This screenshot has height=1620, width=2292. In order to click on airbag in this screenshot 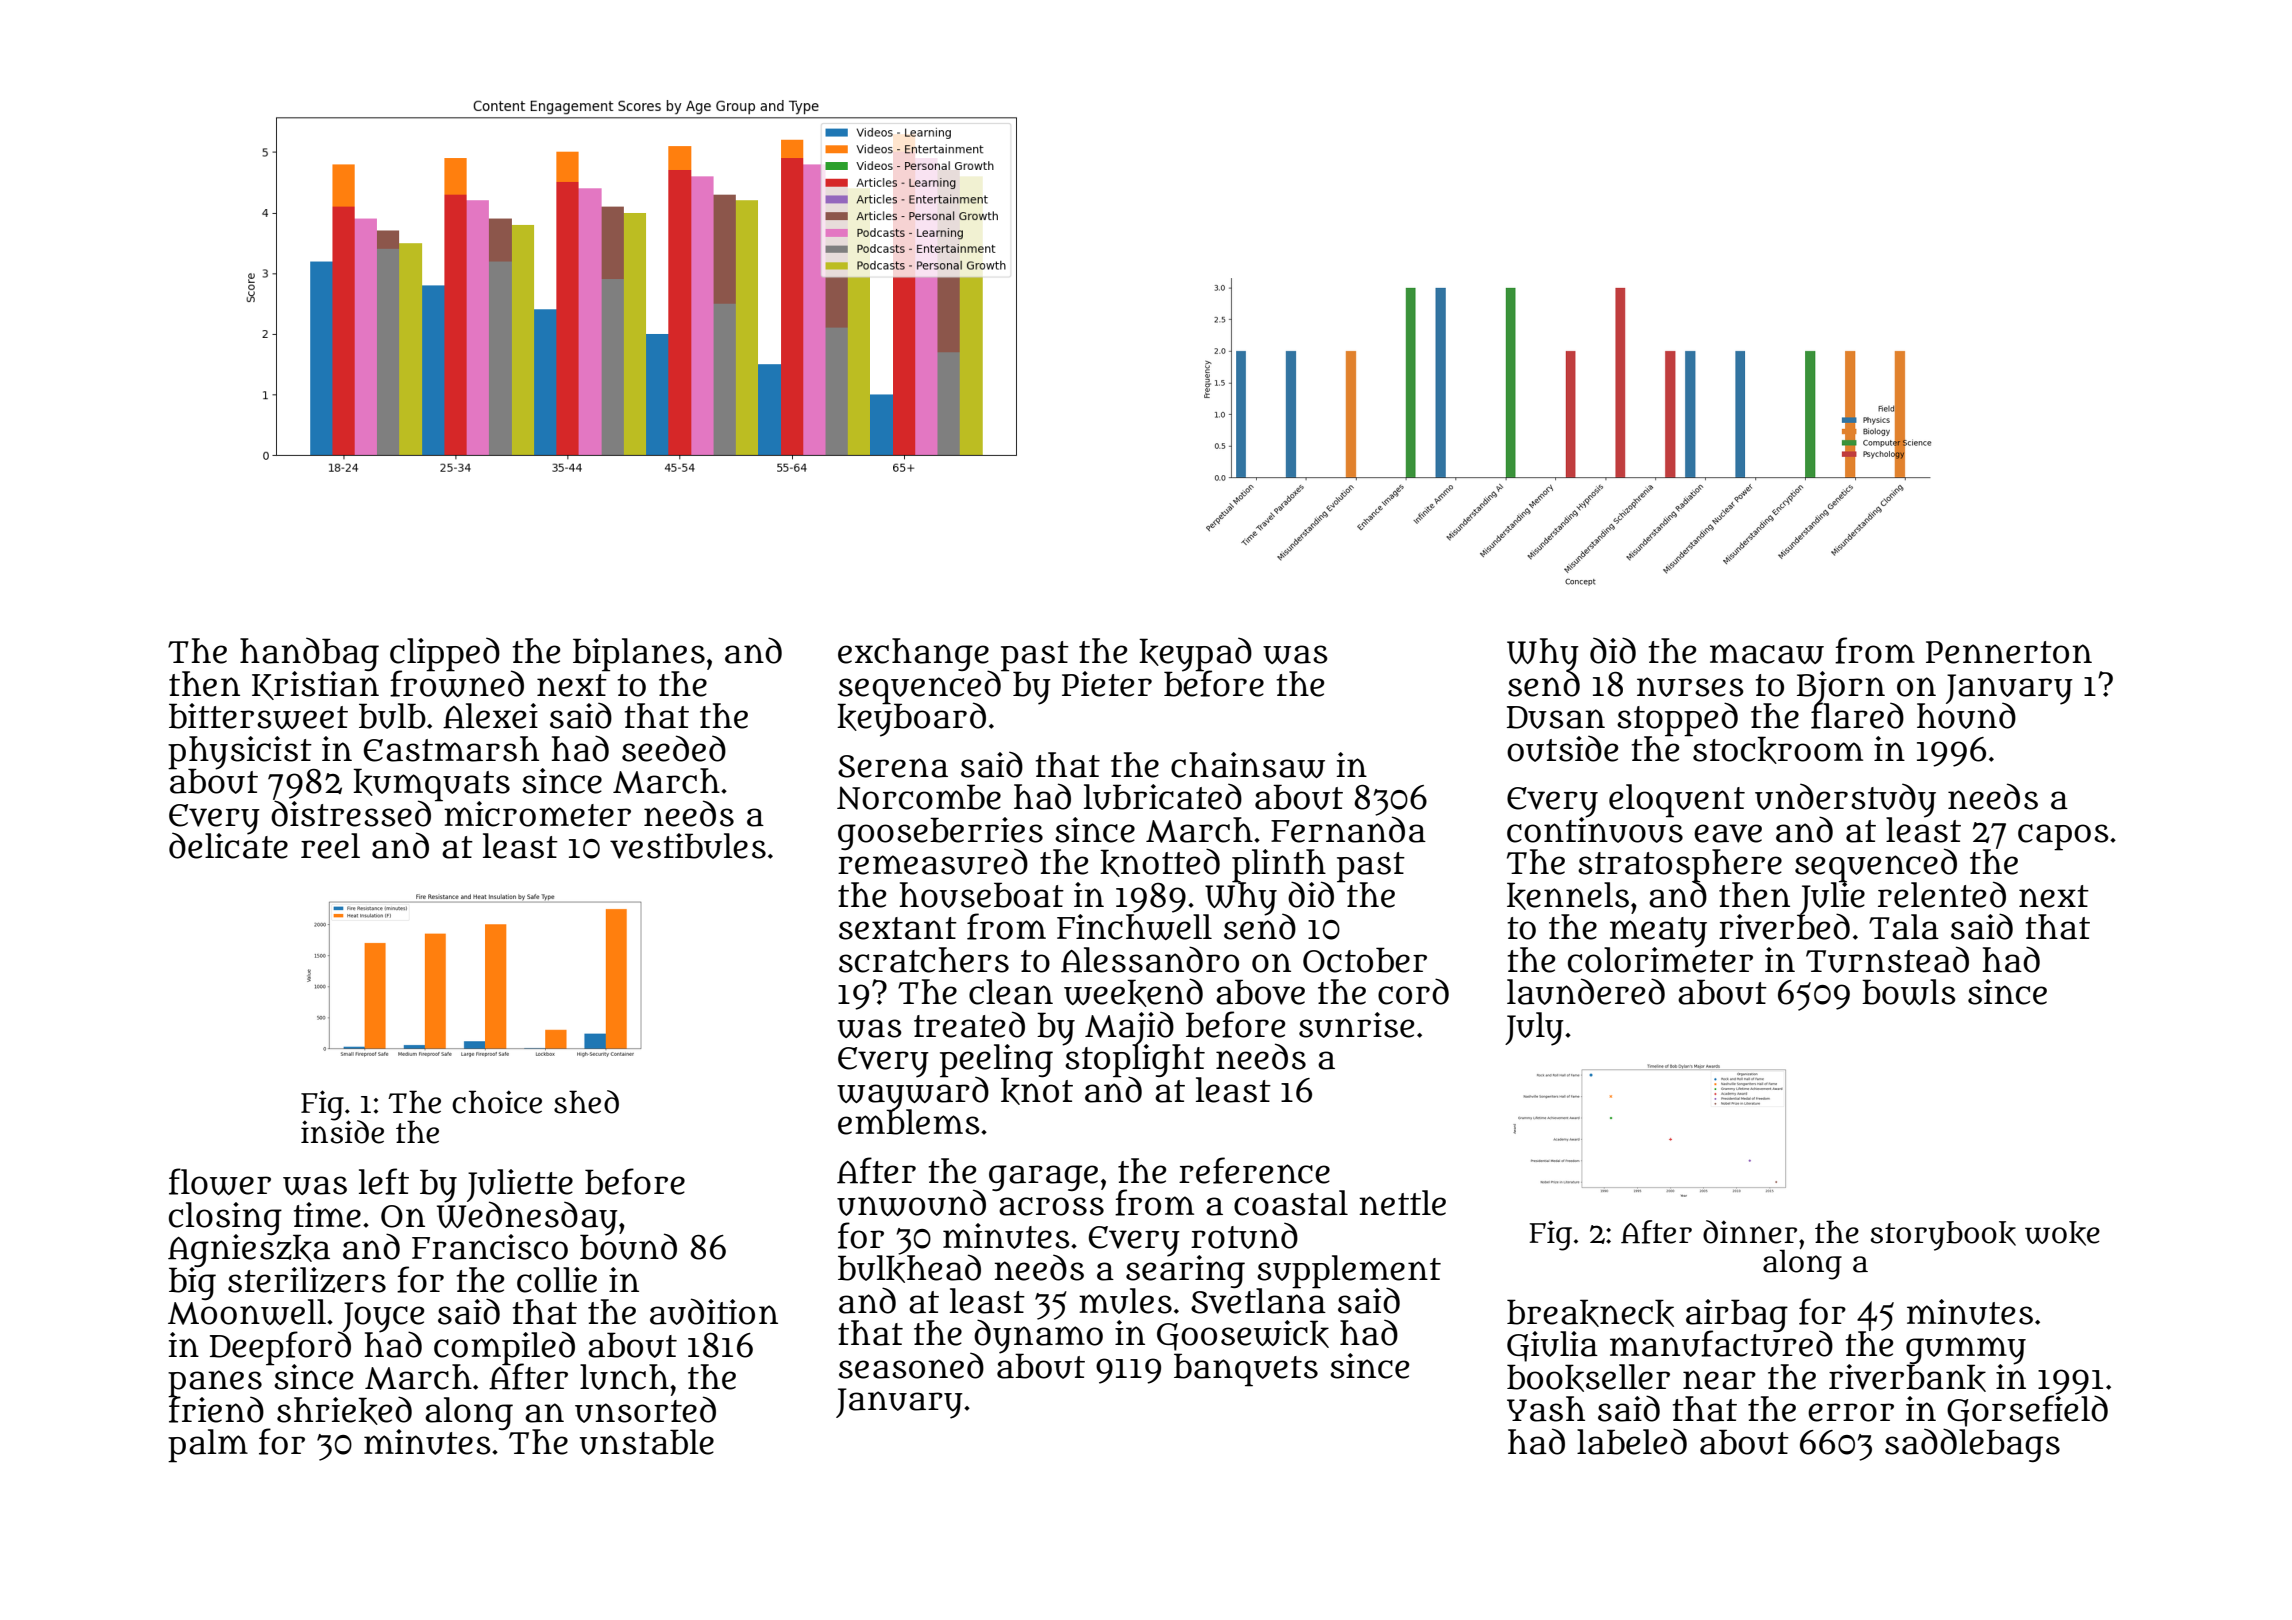, I will do `click(1737, 1315)`.
